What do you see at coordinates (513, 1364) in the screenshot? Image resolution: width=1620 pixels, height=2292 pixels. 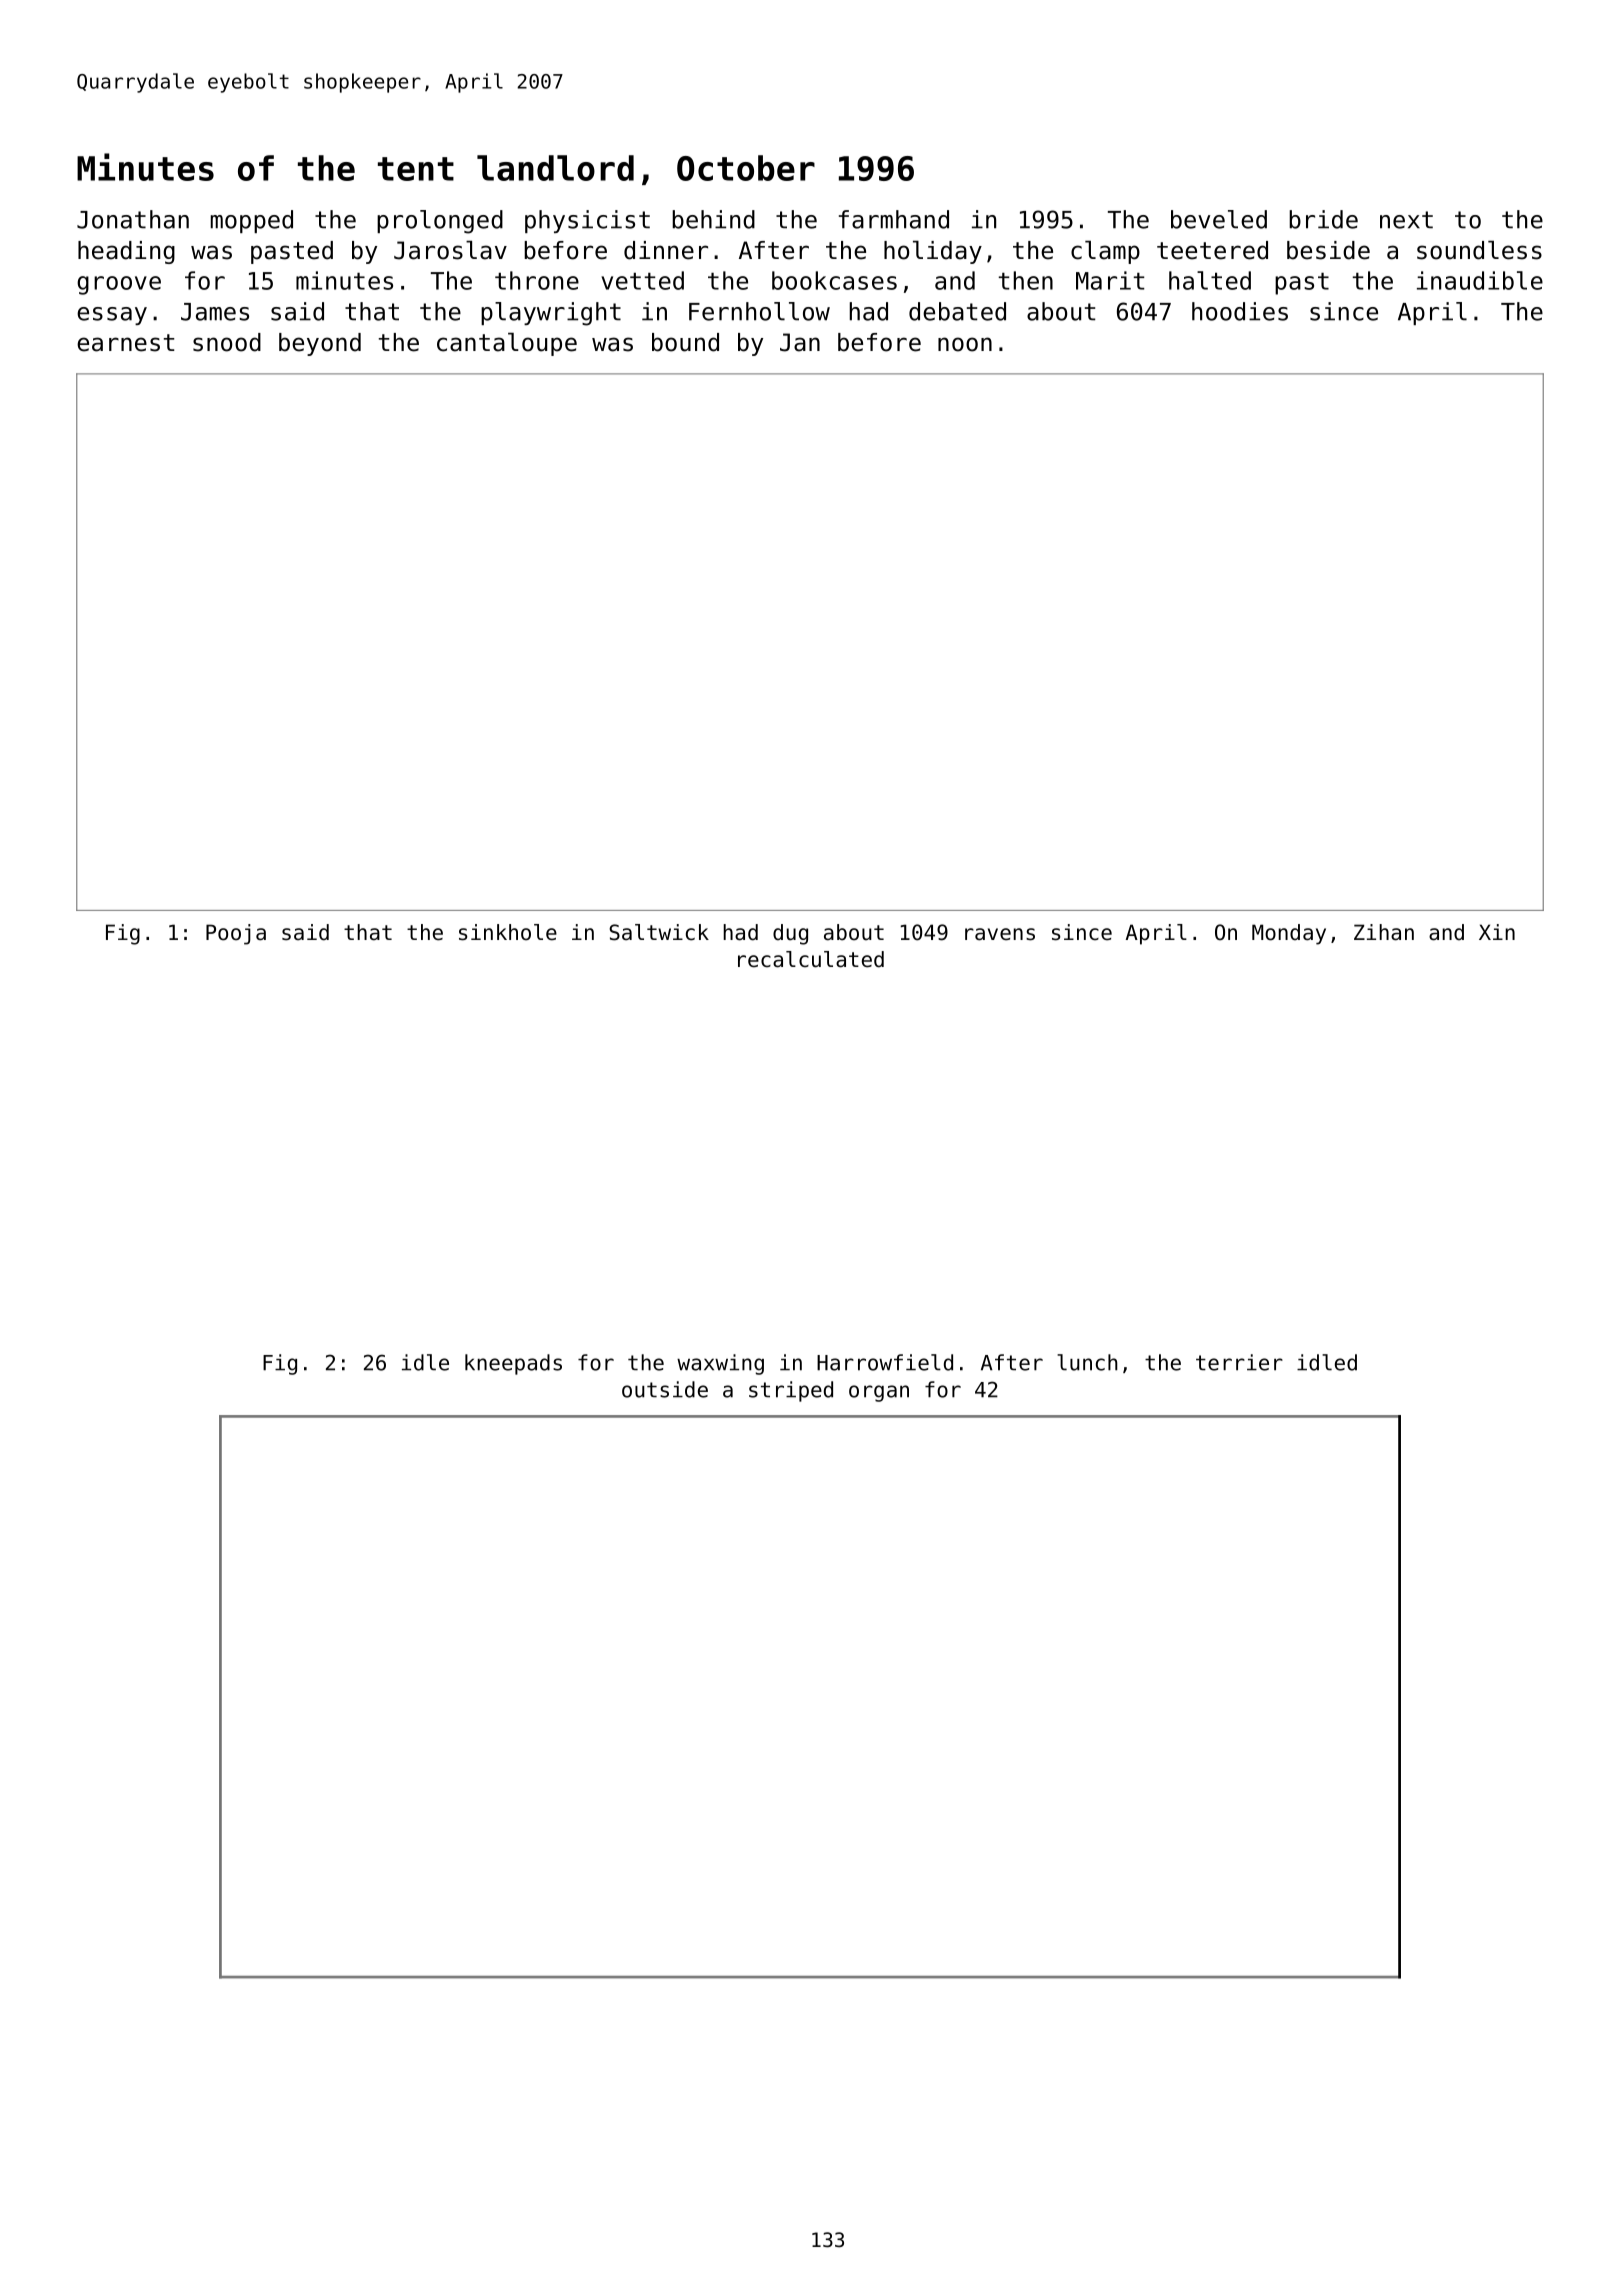 I see `kneepads` at bounding box center [513, 1364].
